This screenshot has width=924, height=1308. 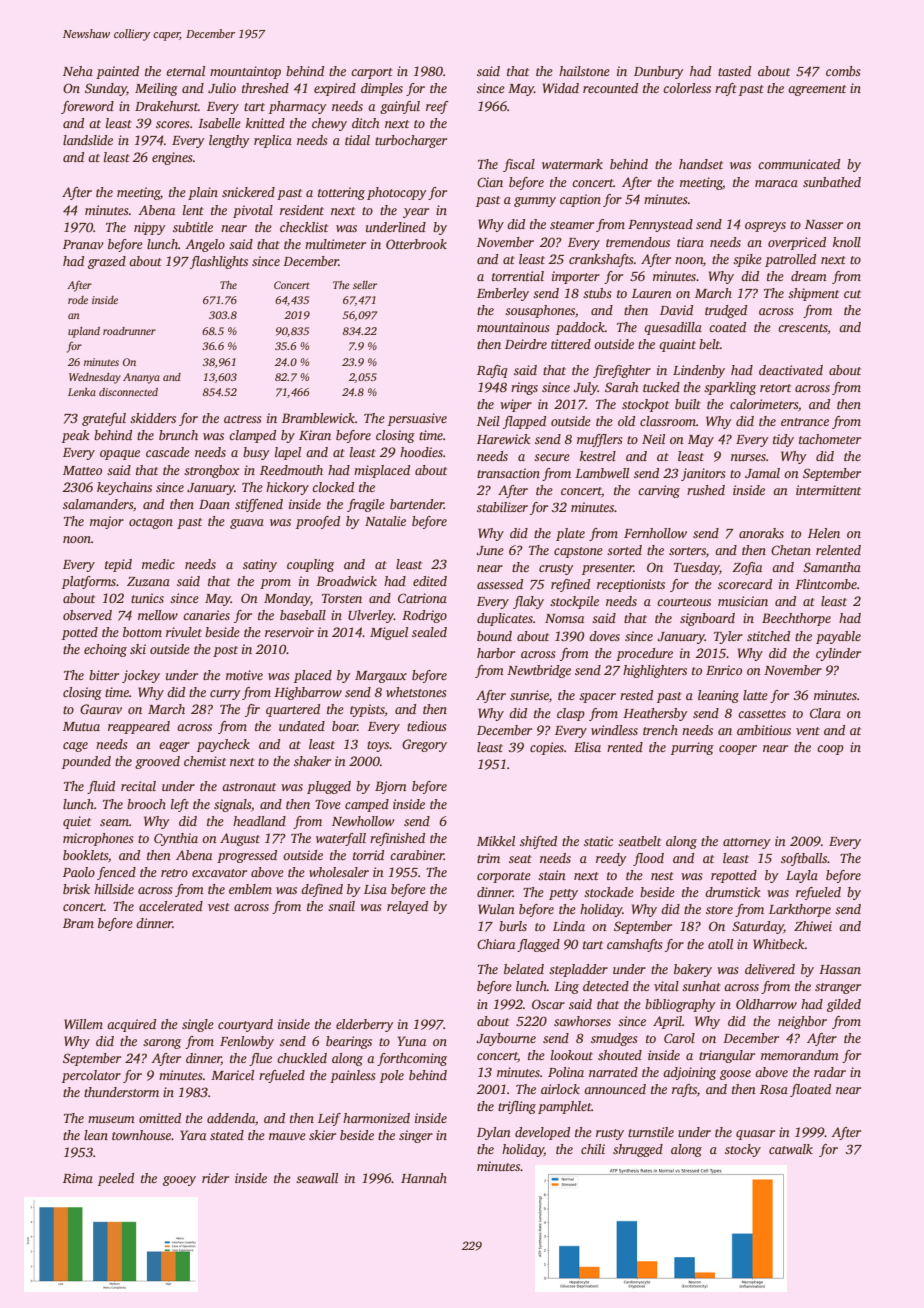 I want to click on vest, so click(x=219, y=907).
